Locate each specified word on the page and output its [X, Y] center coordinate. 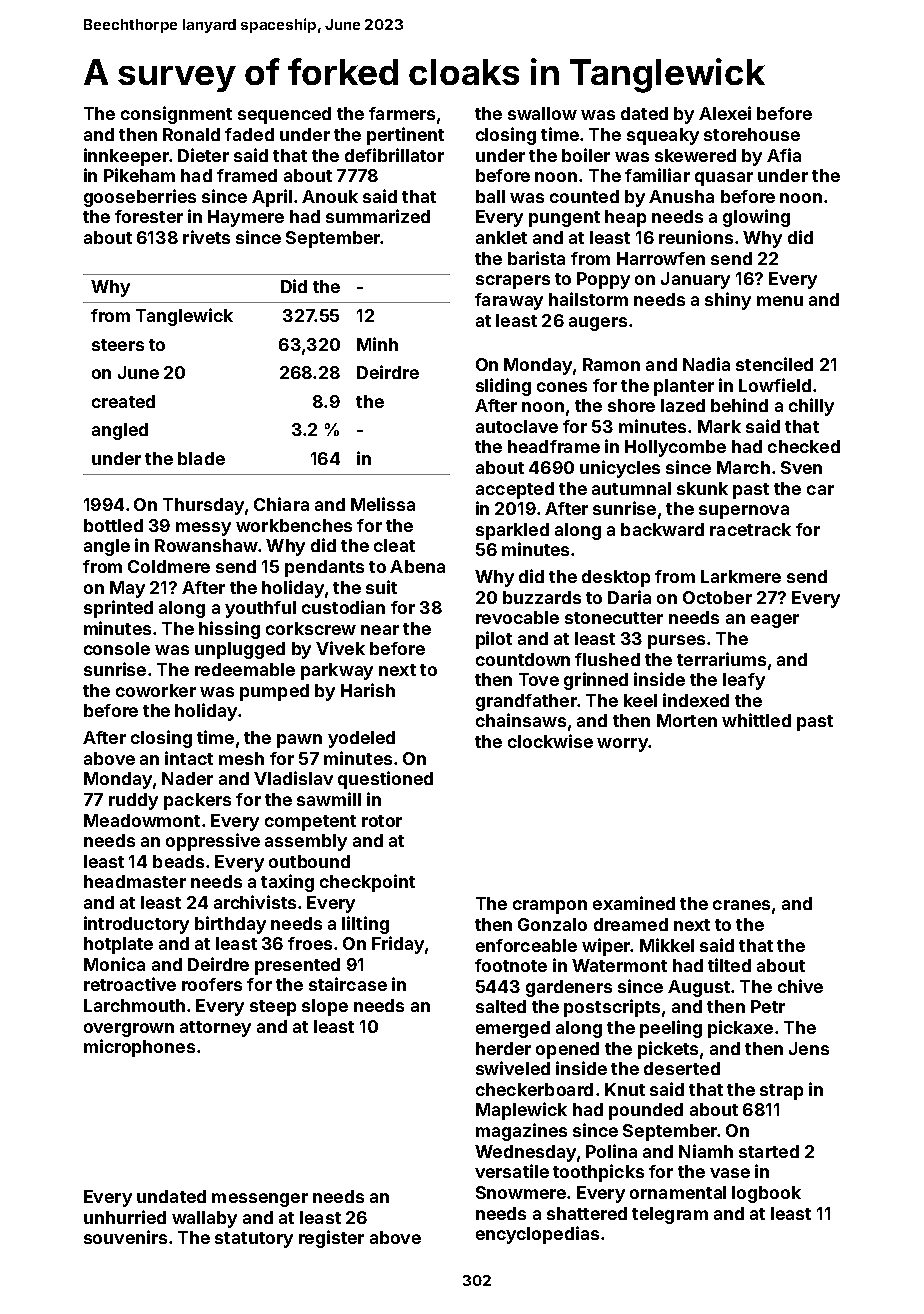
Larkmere [741, 576]
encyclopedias [537, 1235]
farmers [402, 113]
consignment [176, 115]
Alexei [725, 113]
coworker [156, 690]
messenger [260, 1200]
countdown [523, 659]
